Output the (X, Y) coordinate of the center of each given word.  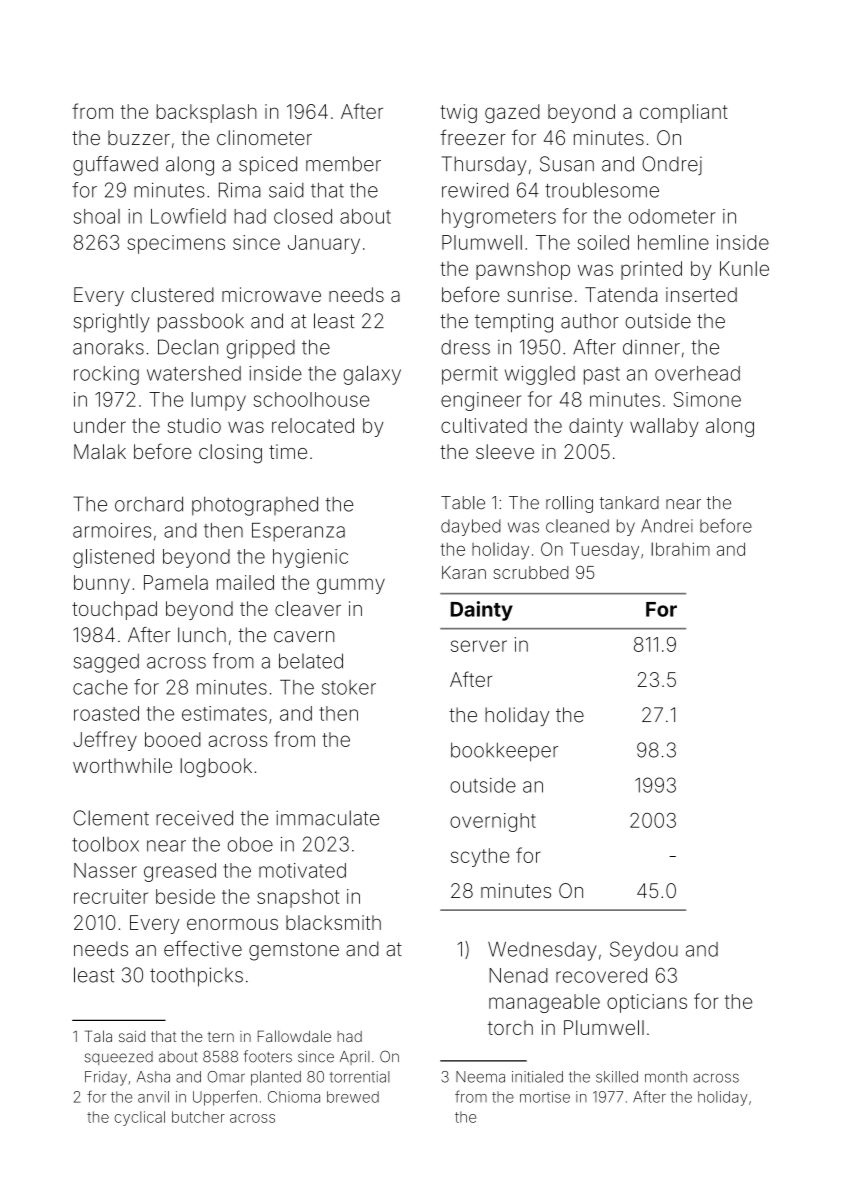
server (479, 646)
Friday (106, 1078)
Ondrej (672, 165)
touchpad (114, 610)
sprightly (112, 323)
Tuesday (604, 551)
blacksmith (333, 922)
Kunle (744, 268)
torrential (360, 1077)
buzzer (139, 137)
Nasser (105, 870)
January (324, 244)
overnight (493, 822)
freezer (473, 137)
